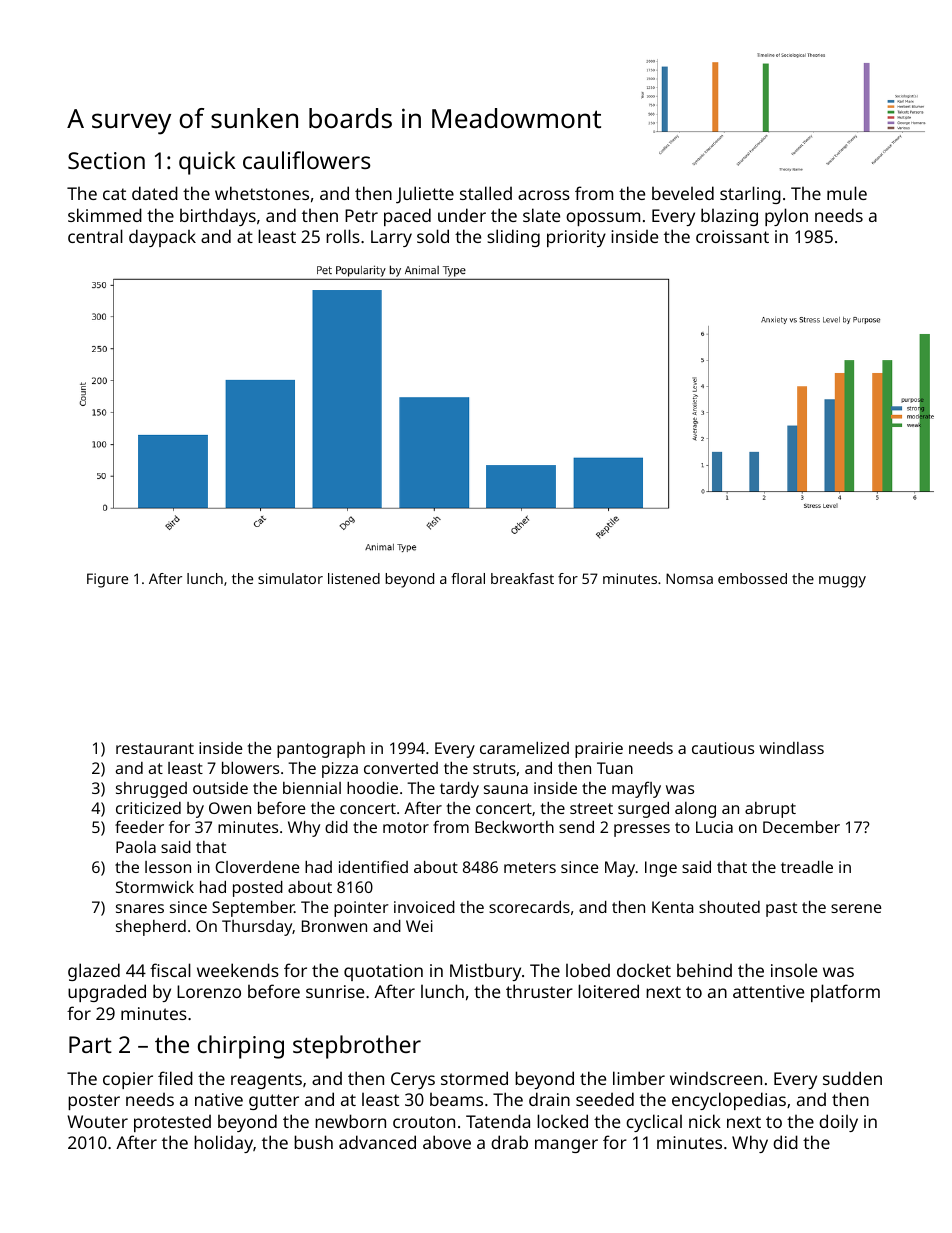  What do you see at coordinates (522, 578) in the page?
I see `breakfast` at bounding box center [522, 578].
